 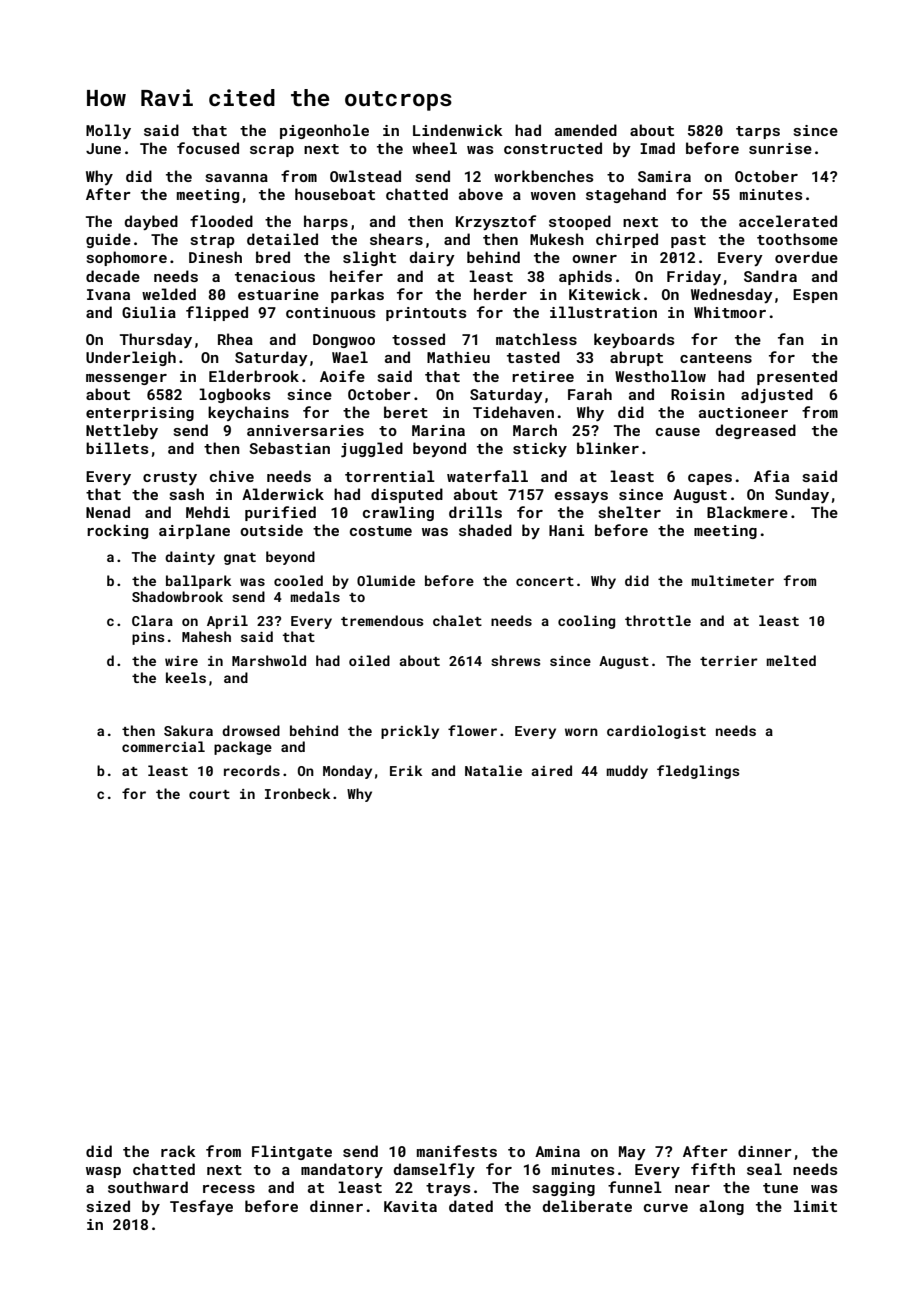 I want to click on multimeter, so click(x=732, y=580).
